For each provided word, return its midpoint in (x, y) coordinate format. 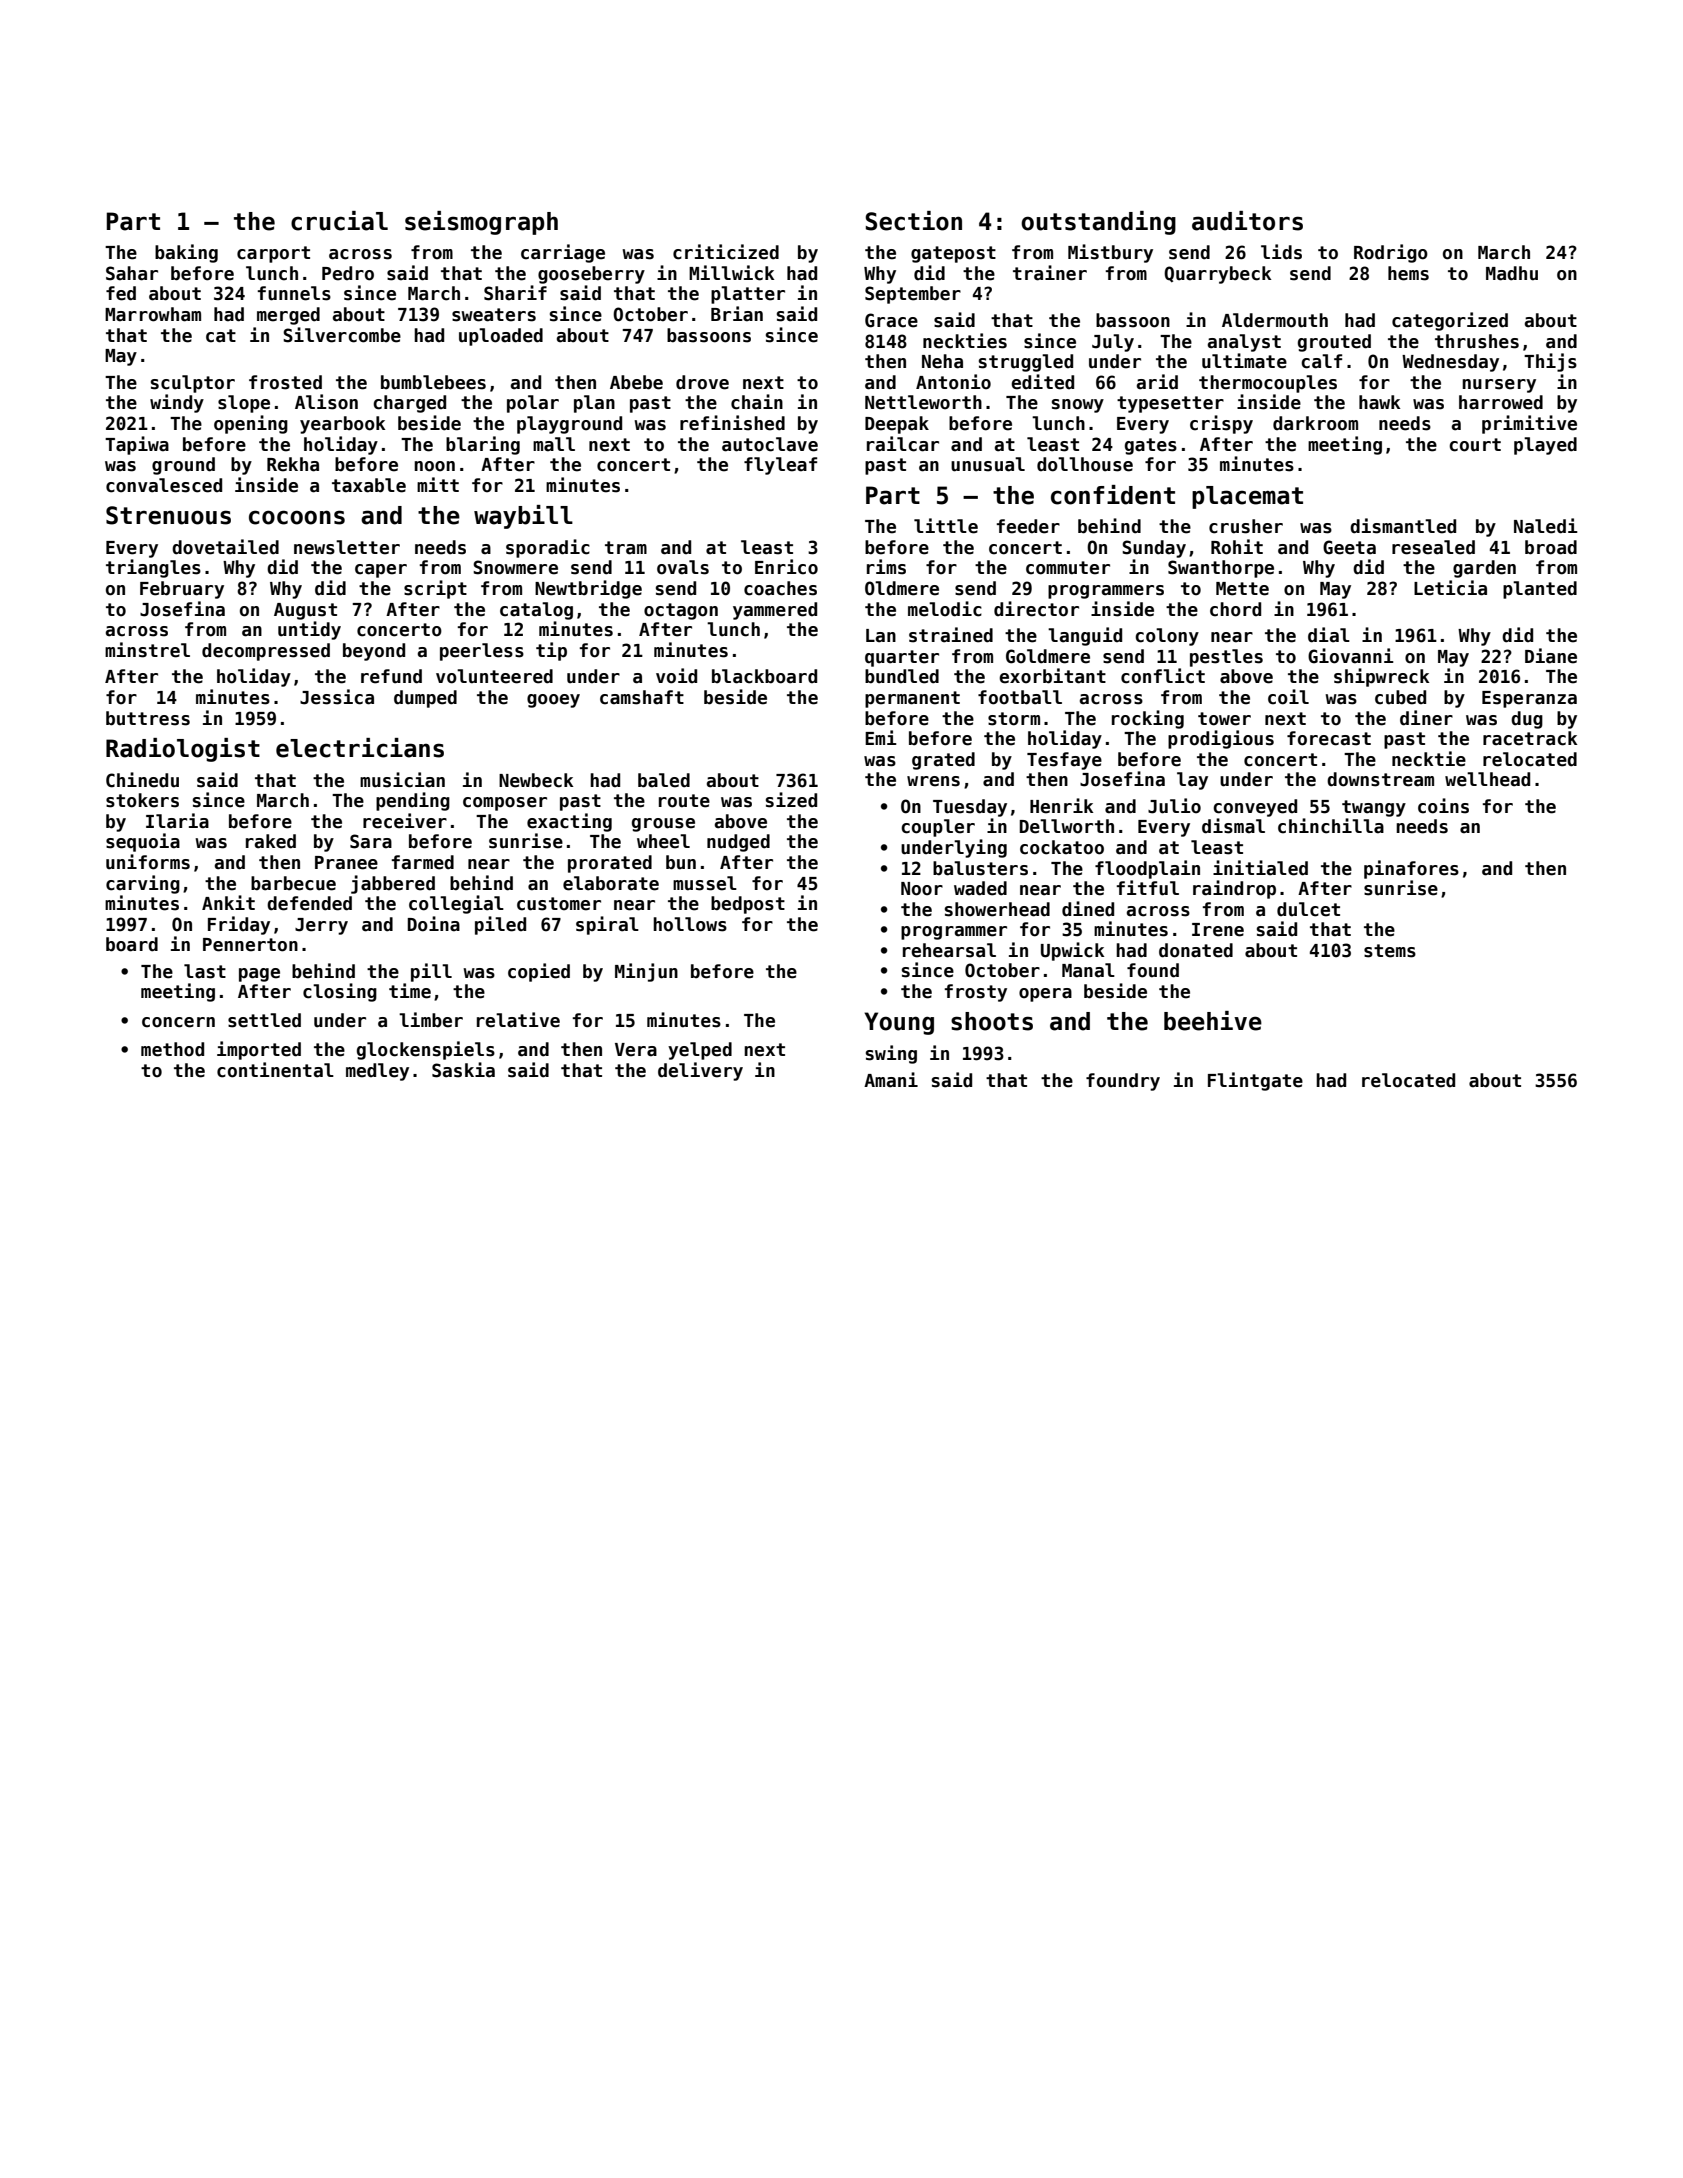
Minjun (646, 972)
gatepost (953, 254)
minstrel (147, 650)
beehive (1213, 1021)
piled (500, 925)
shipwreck (1382, 677)
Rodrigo (1391, 253)
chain (757, 402)
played (1545, 446)
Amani (891, 1080)
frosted (285, 382)
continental (275, 1070)
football (1020, 697)
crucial (339, 221)
